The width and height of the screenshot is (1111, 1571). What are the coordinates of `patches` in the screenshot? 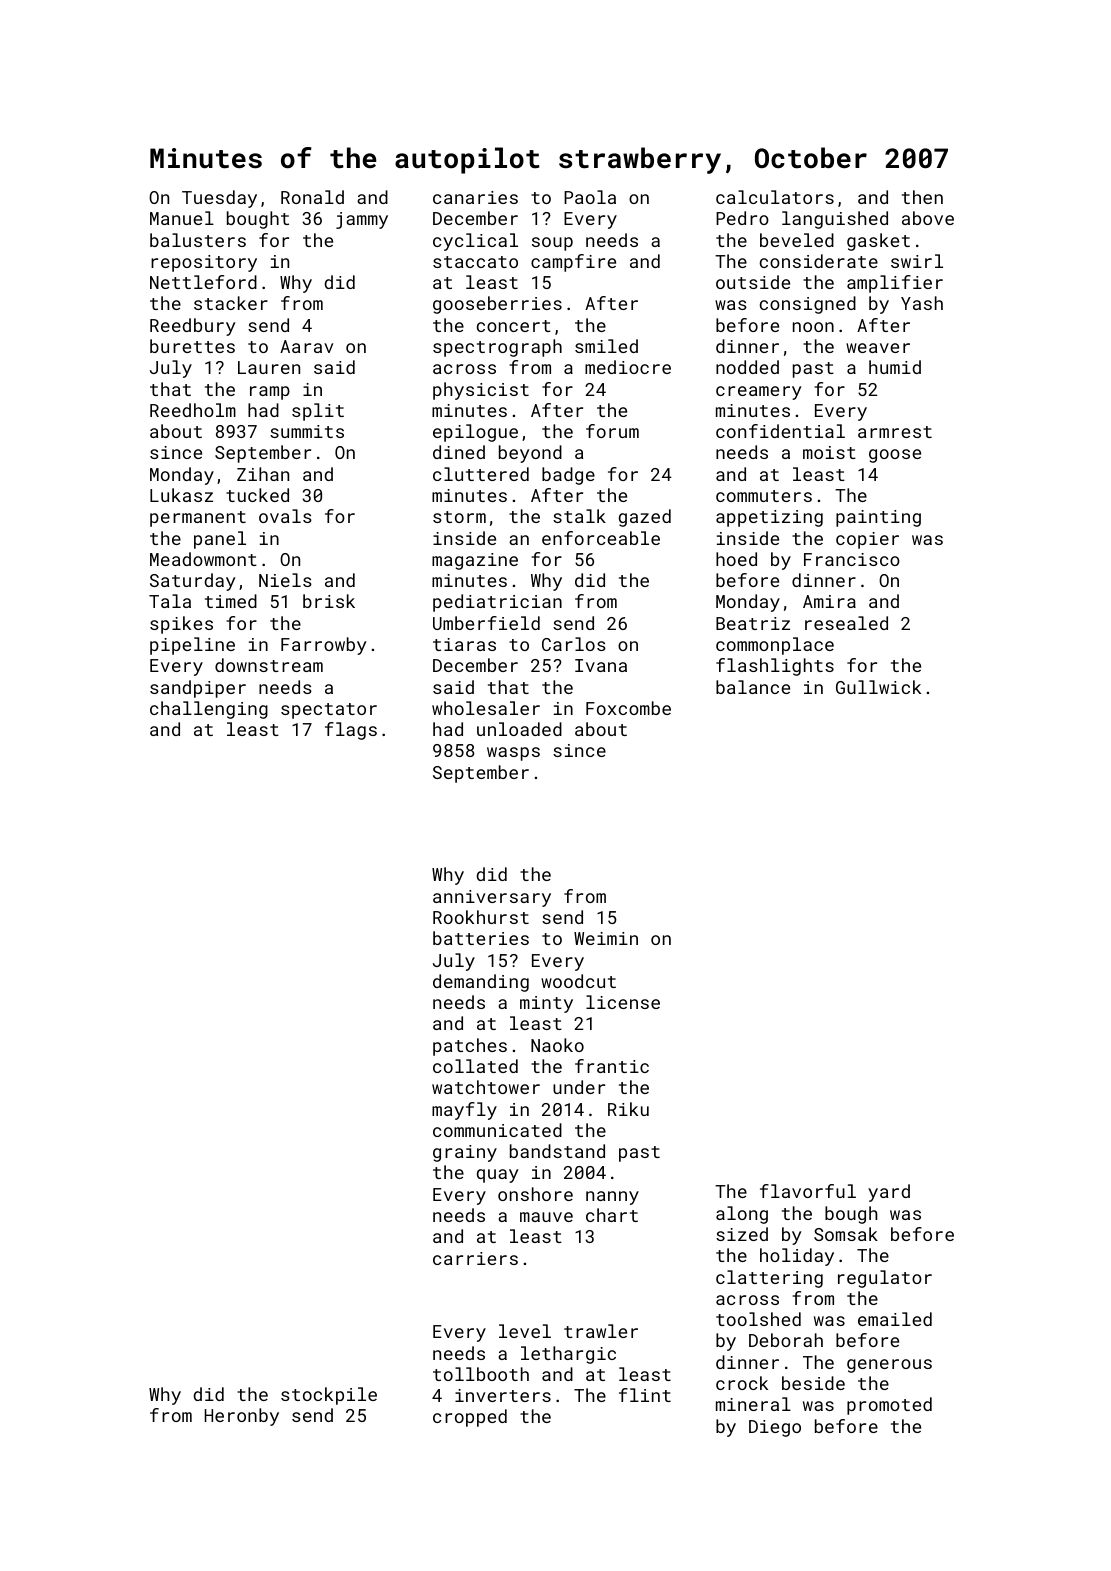 It's located at (470, 1047).
